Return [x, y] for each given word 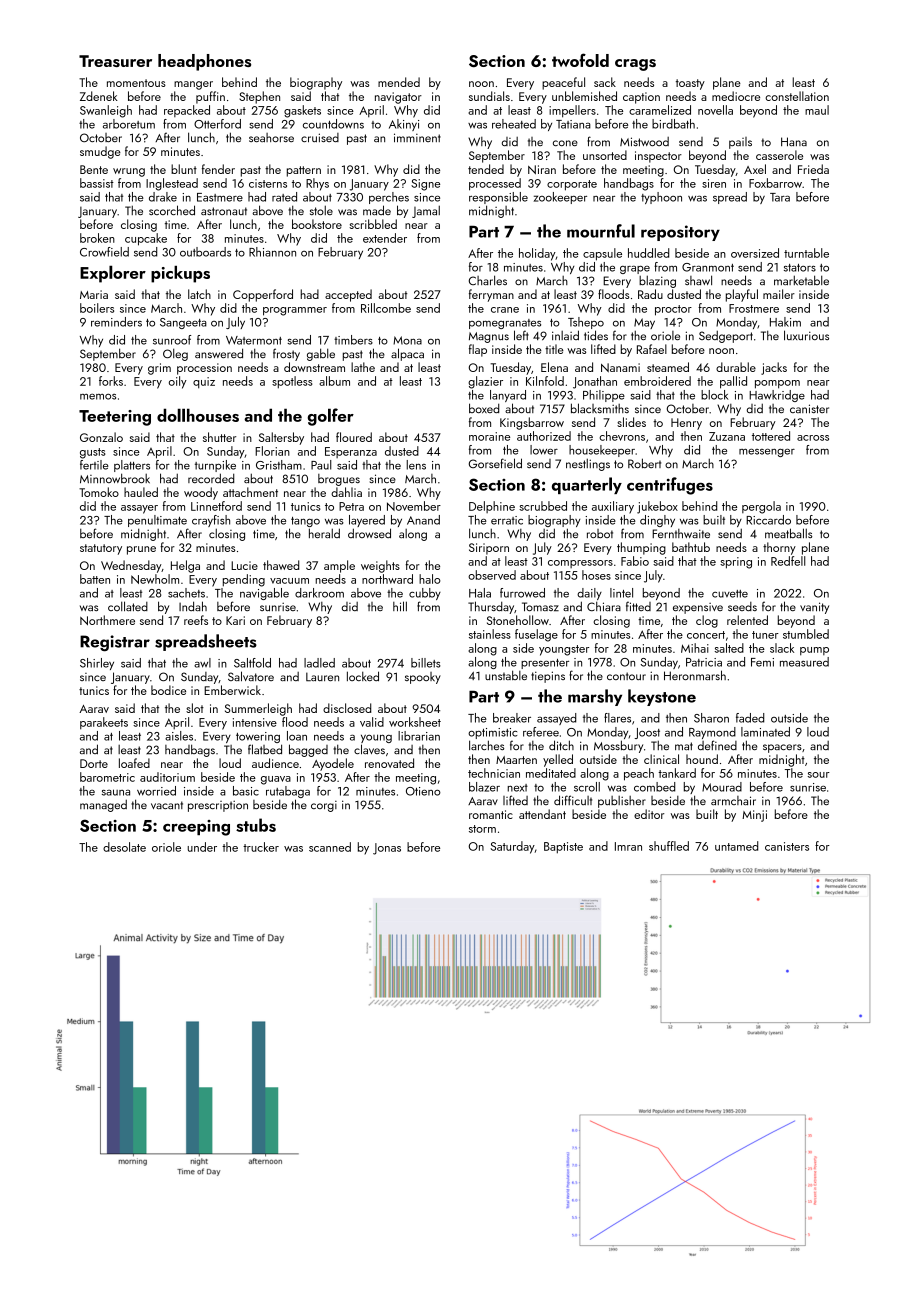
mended [399, 82]
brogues [339, 480]
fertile [94, 465]
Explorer [113, 274]
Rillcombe [386, 308]
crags [635, 65]
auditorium [167, 777]
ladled [319, 663]
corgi [324, 806]
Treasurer [115, 61]
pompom [777, 384]
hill [400, 606]
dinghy [657, 521]
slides [631, 422]
